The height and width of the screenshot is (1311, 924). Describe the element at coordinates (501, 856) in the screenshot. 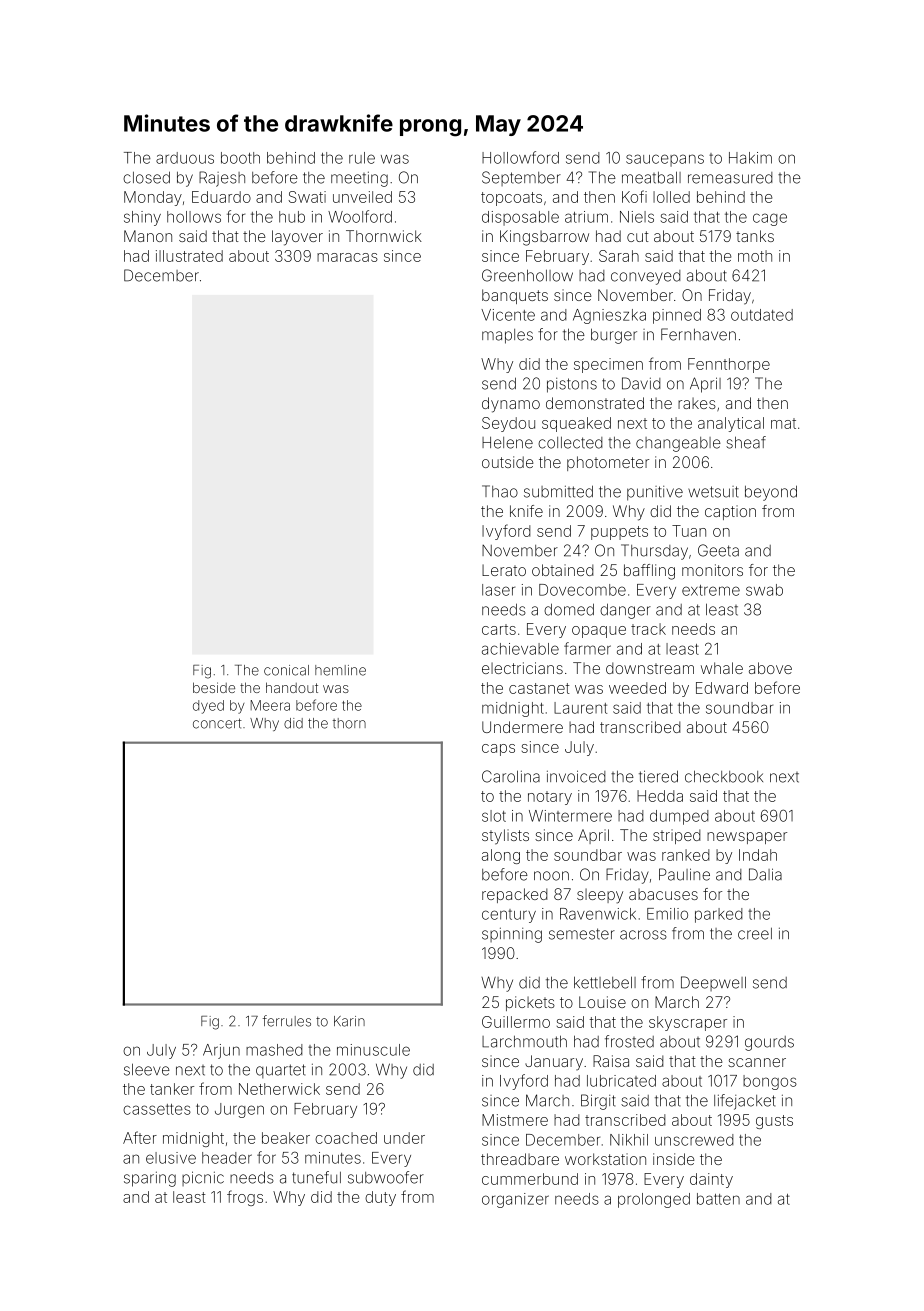

I see `along` at that location.
